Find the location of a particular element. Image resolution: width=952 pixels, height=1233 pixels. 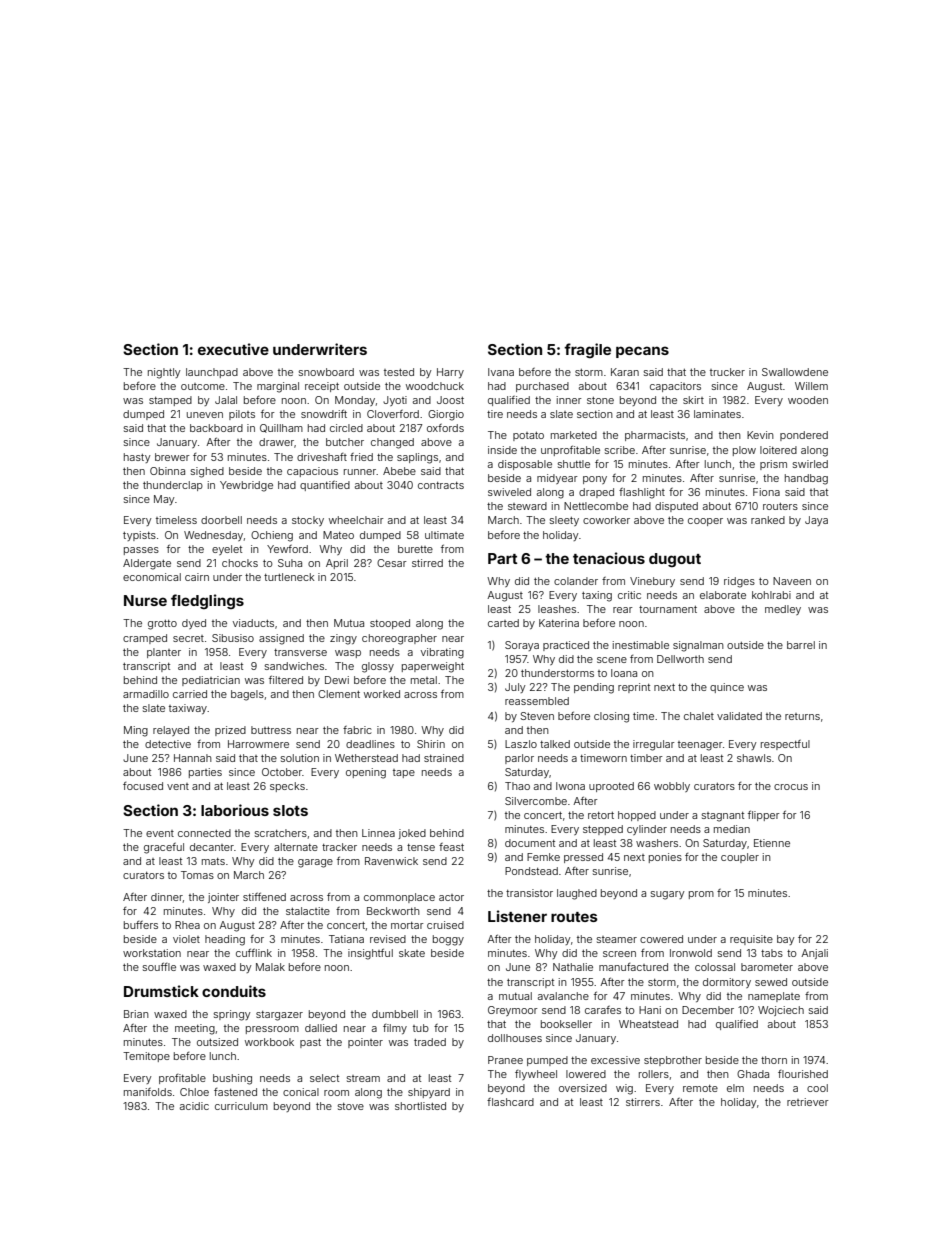

acidic is located at coordinates (194, 1106).
